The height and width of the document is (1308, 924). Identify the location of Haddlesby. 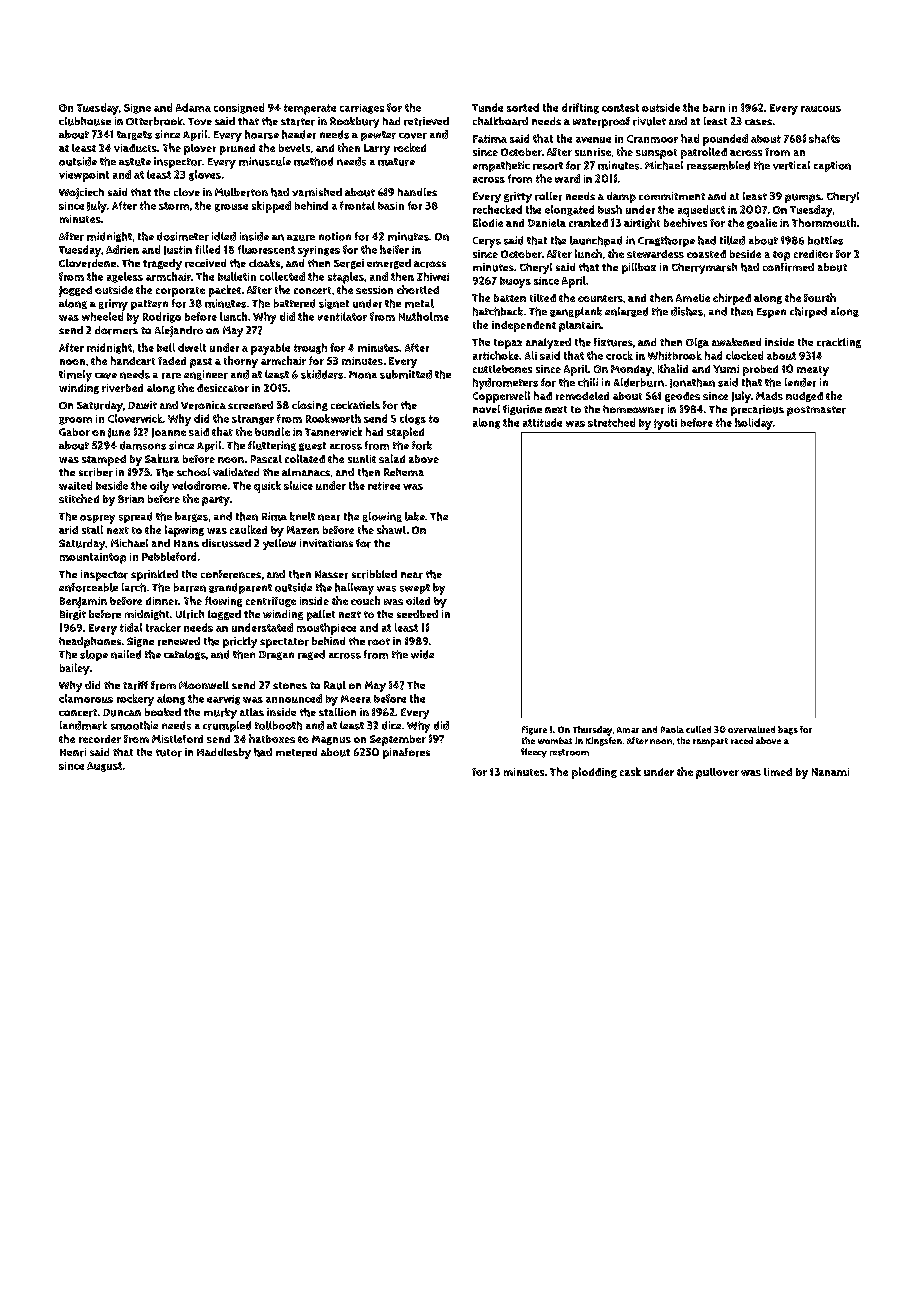
(224, 753).
